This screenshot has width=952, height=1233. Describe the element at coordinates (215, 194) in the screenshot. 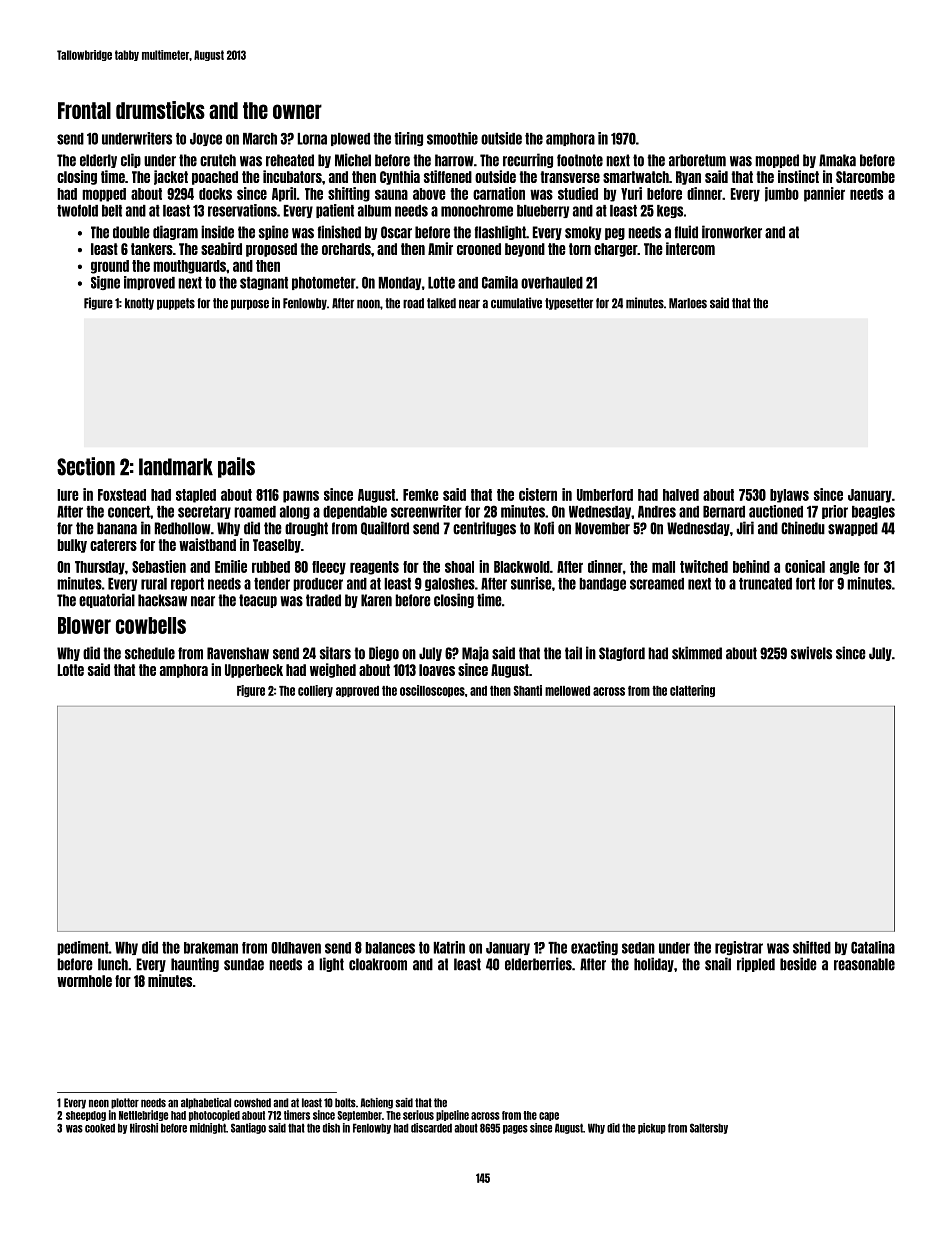

I see `docks` at that location.
